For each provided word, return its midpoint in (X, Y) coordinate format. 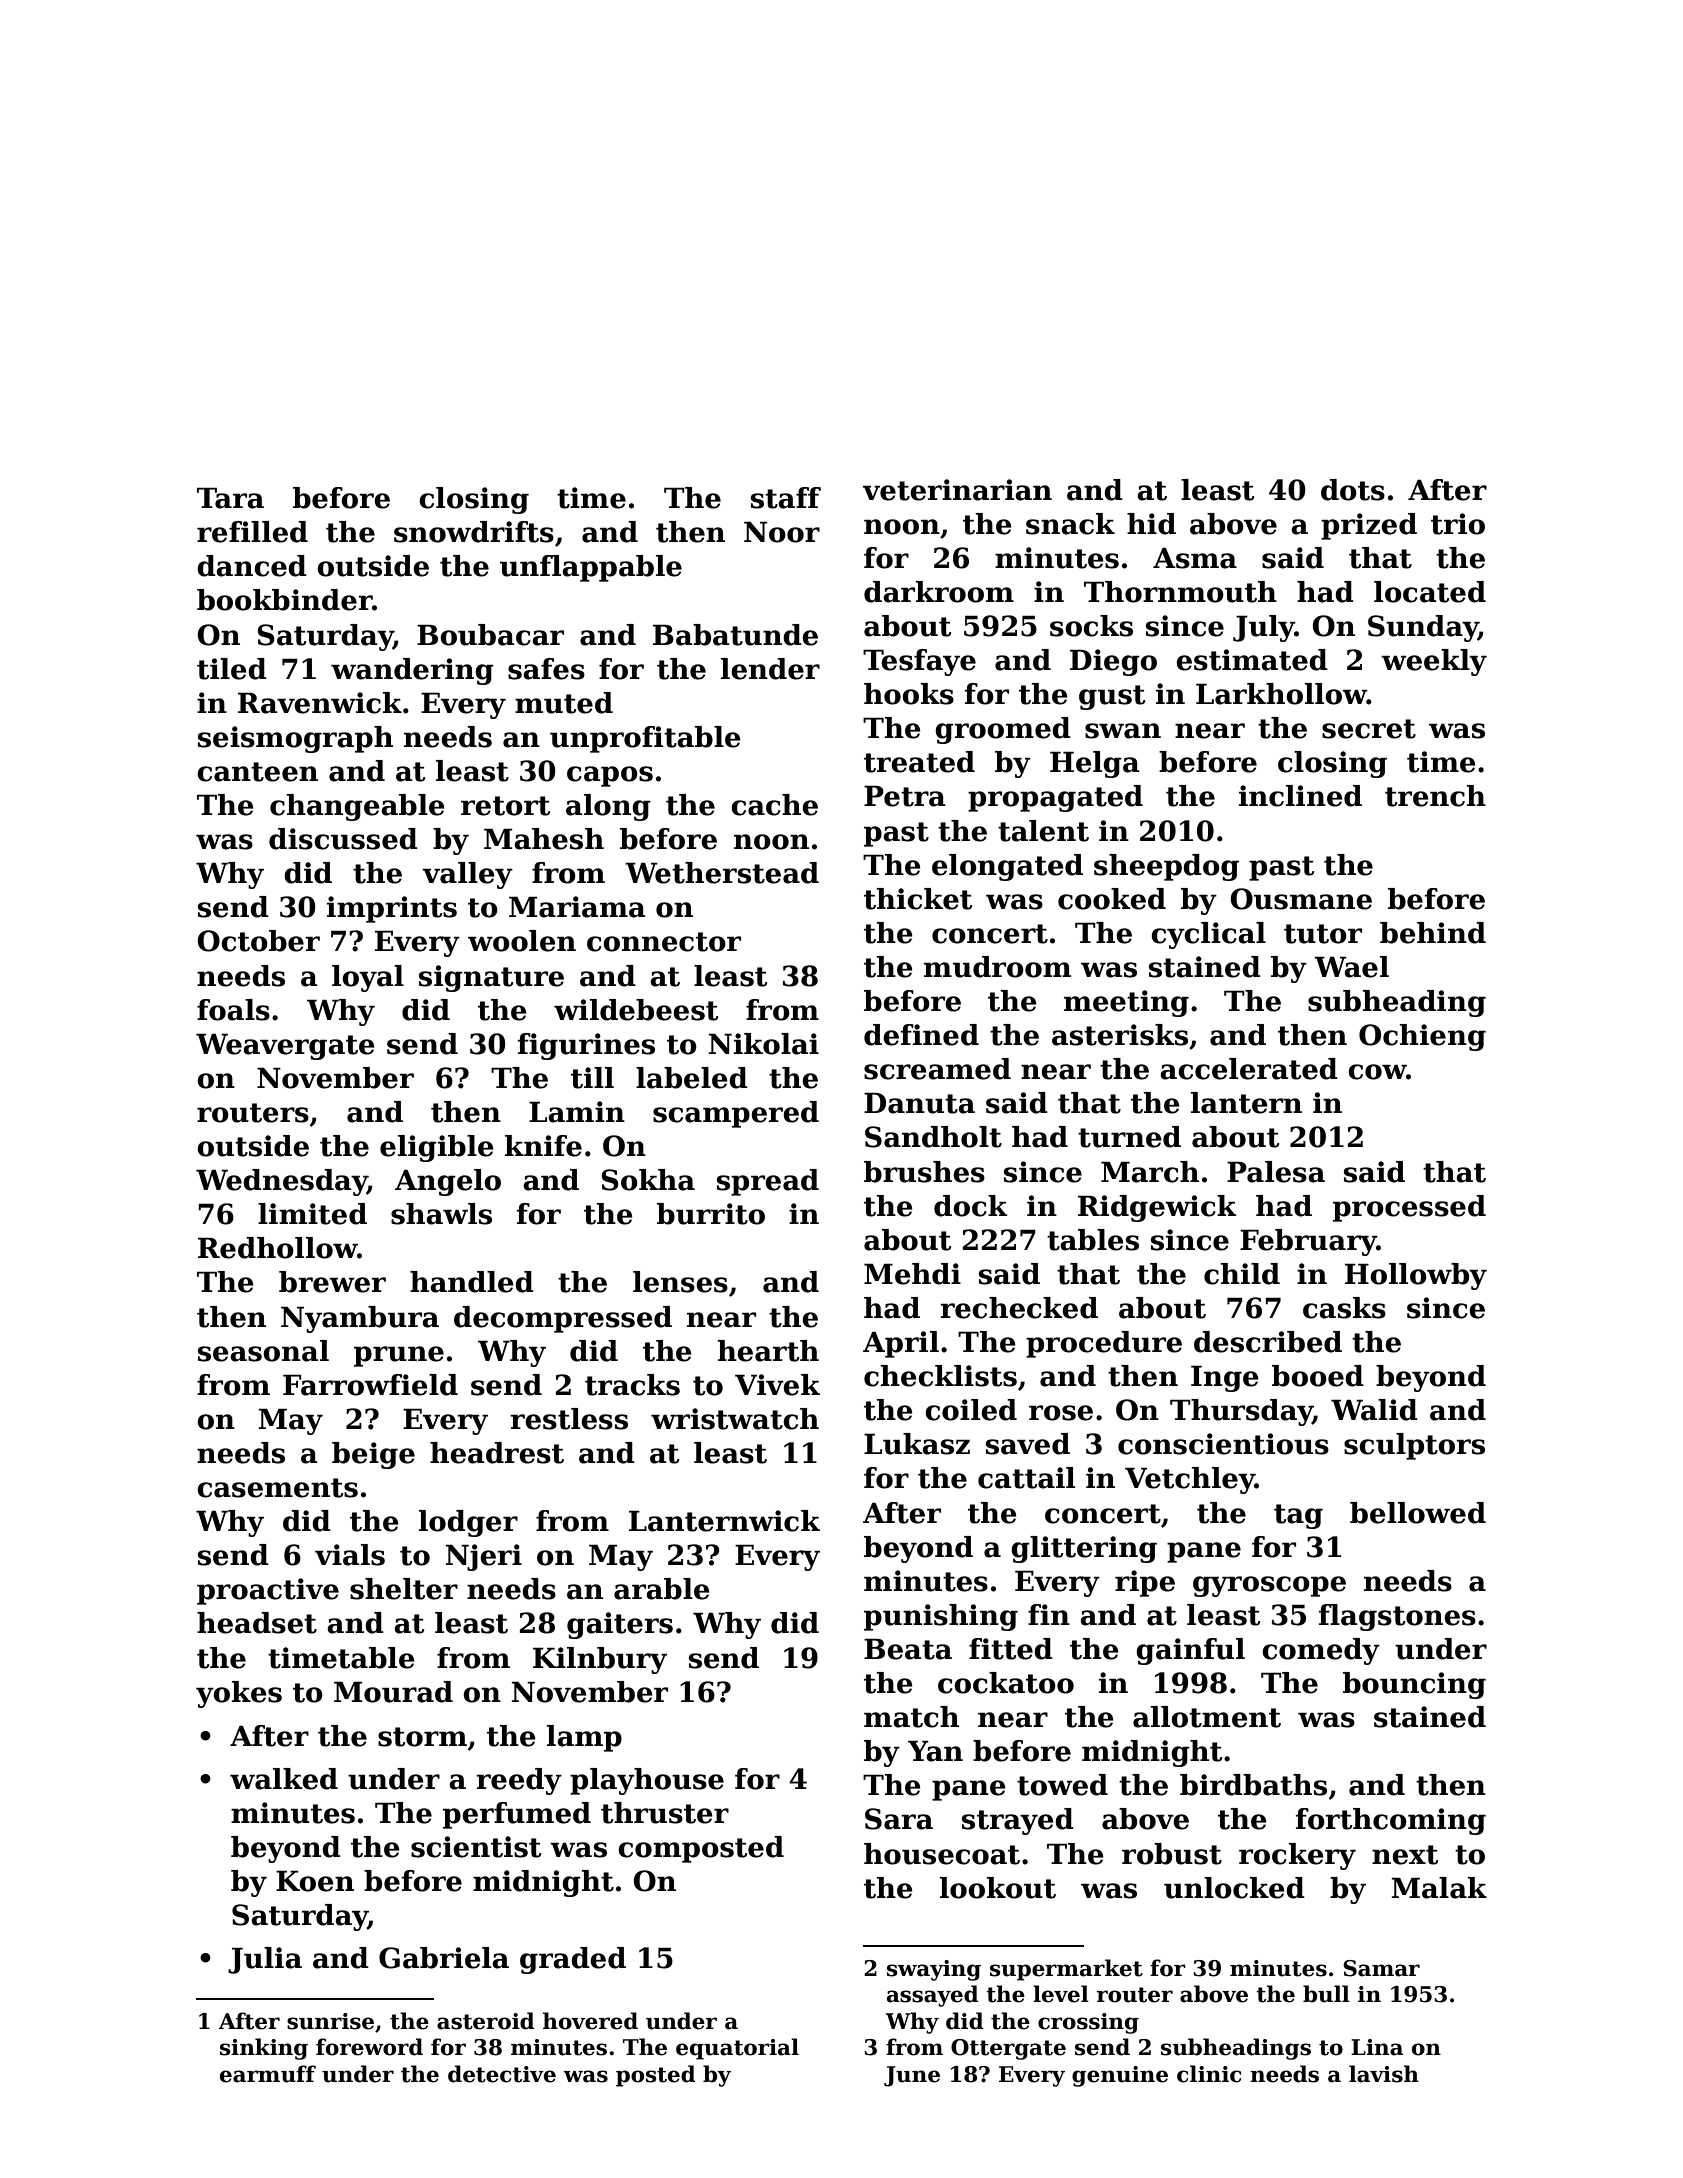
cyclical (1208, 935)
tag (1298, 1516)
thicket (918, 899)
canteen (257, 772)
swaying (934, 1970)
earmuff (268, 2074)
